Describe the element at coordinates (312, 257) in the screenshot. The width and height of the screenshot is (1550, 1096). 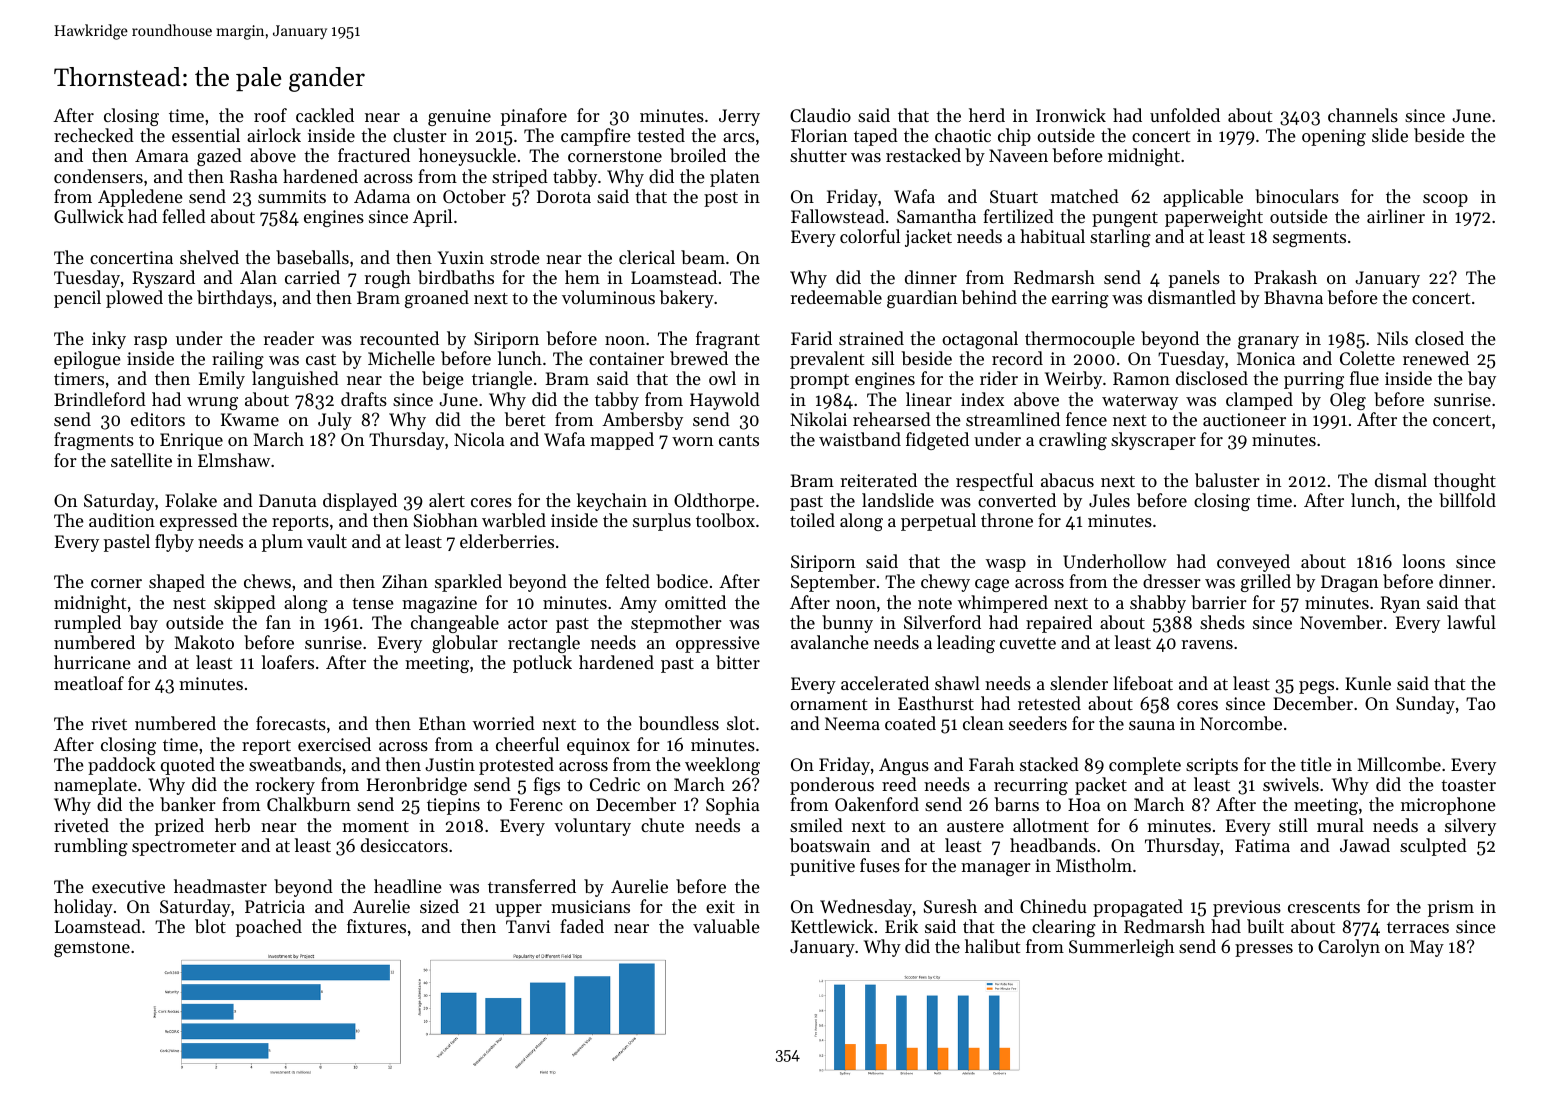
I see `baseballs` at that location.
